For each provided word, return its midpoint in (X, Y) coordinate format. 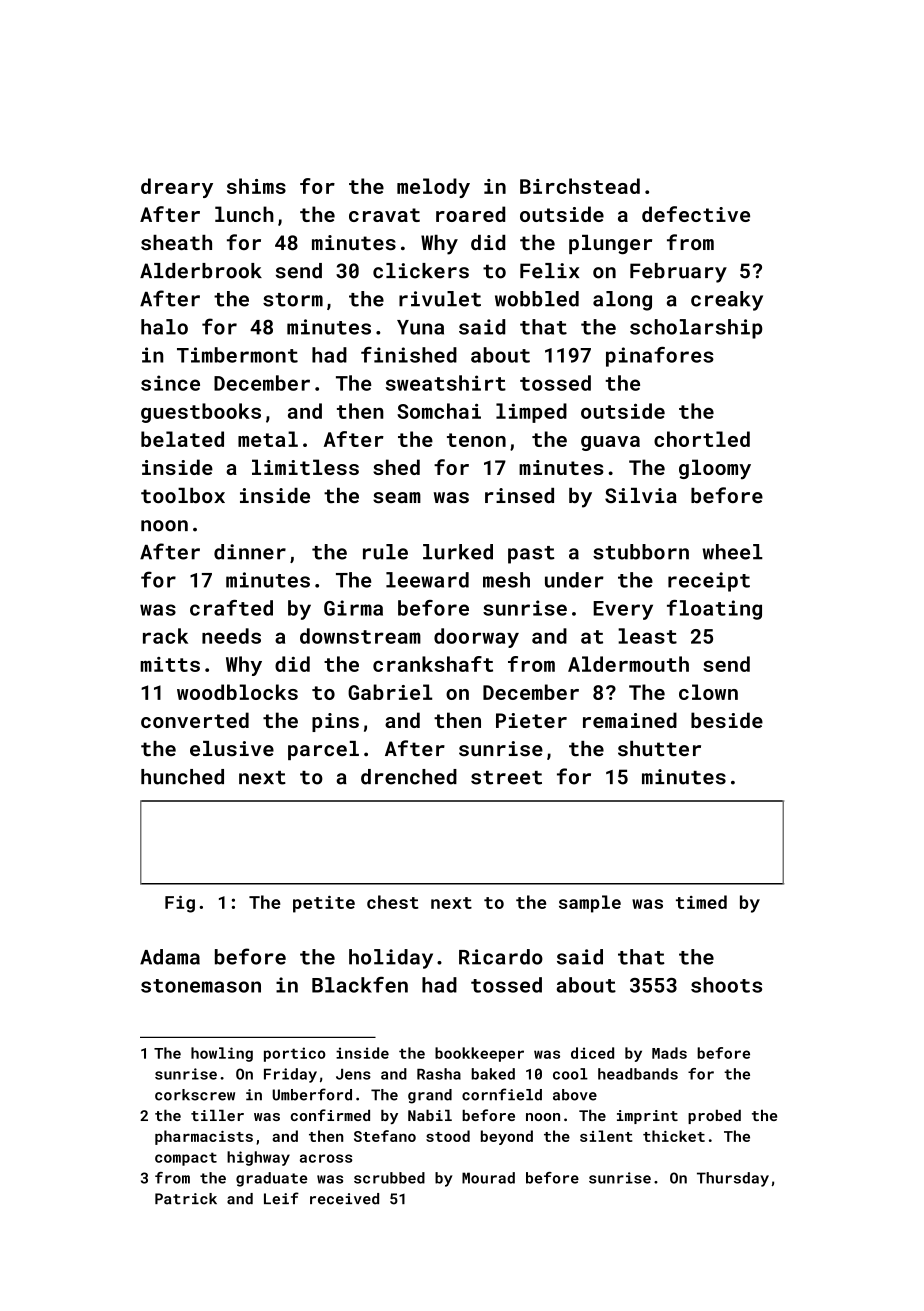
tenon (476, 440)
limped (531, 413)
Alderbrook (201, 271)
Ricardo (501, 957)
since (170, 383)
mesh (506, 580)
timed (701, 902)
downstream (360, 636)
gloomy (715, 469)
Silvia (641, 495)
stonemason (201, 986)
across (326, 1158)
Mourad (488, 1178)
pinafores (660, 357)
